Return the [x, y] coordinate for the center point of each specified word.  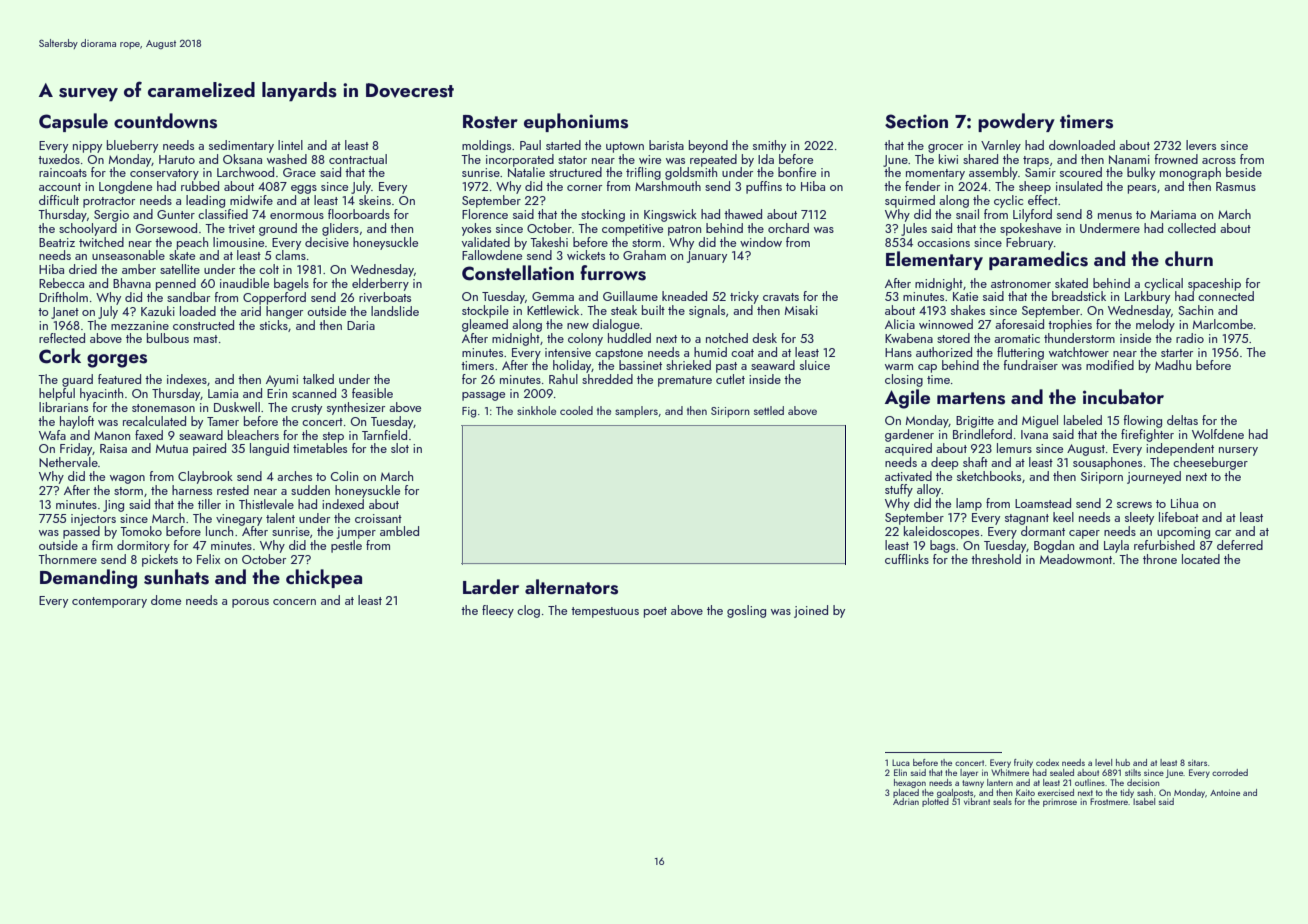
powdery [1016, 122]
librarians [63, 407]
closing [904, 380]
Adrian [906, 801]
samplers [636, 412]
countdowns [165, 121]
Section [916, 121]
